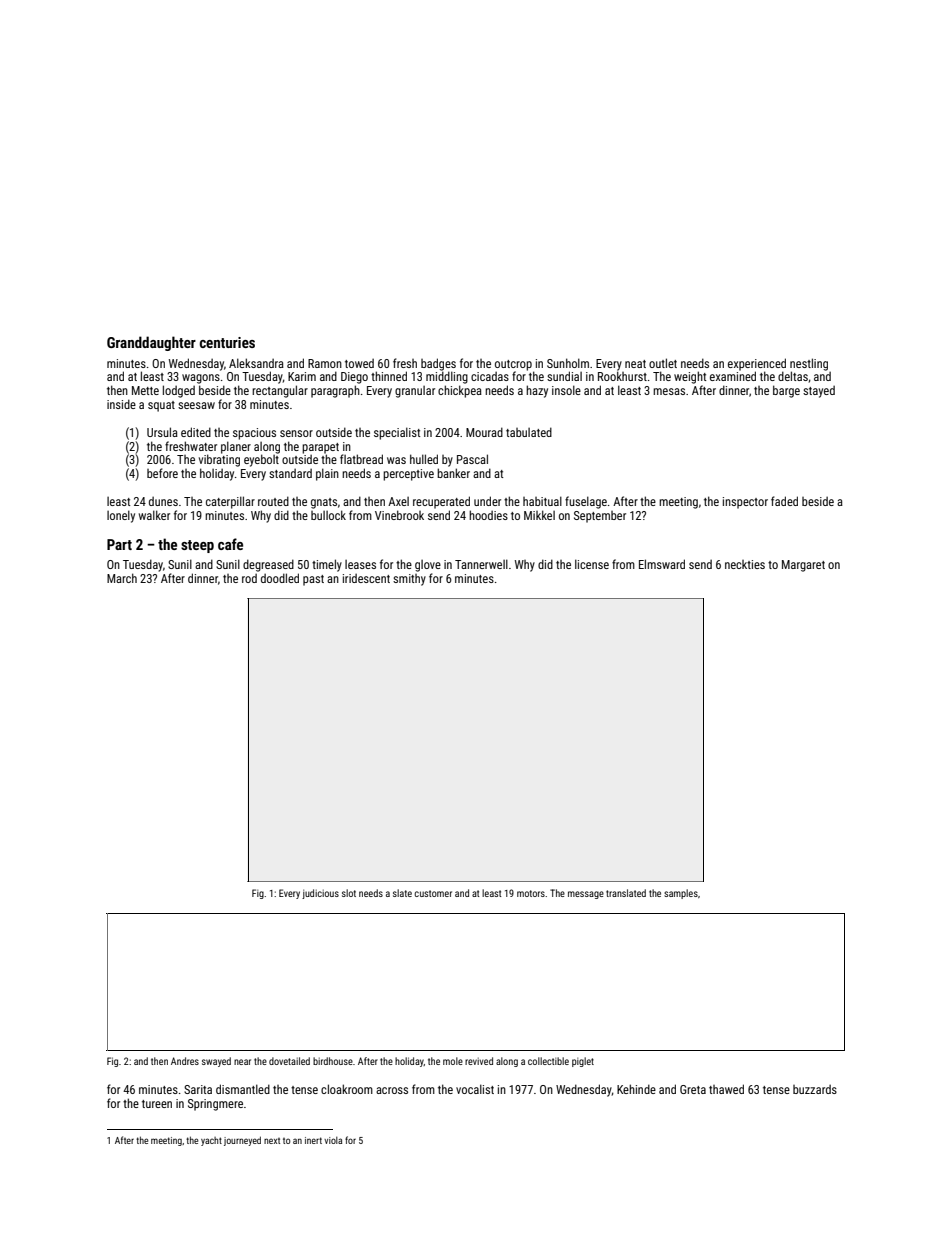 This document has width=952, height=1233. I want to click on samples, so click(681, 894).
